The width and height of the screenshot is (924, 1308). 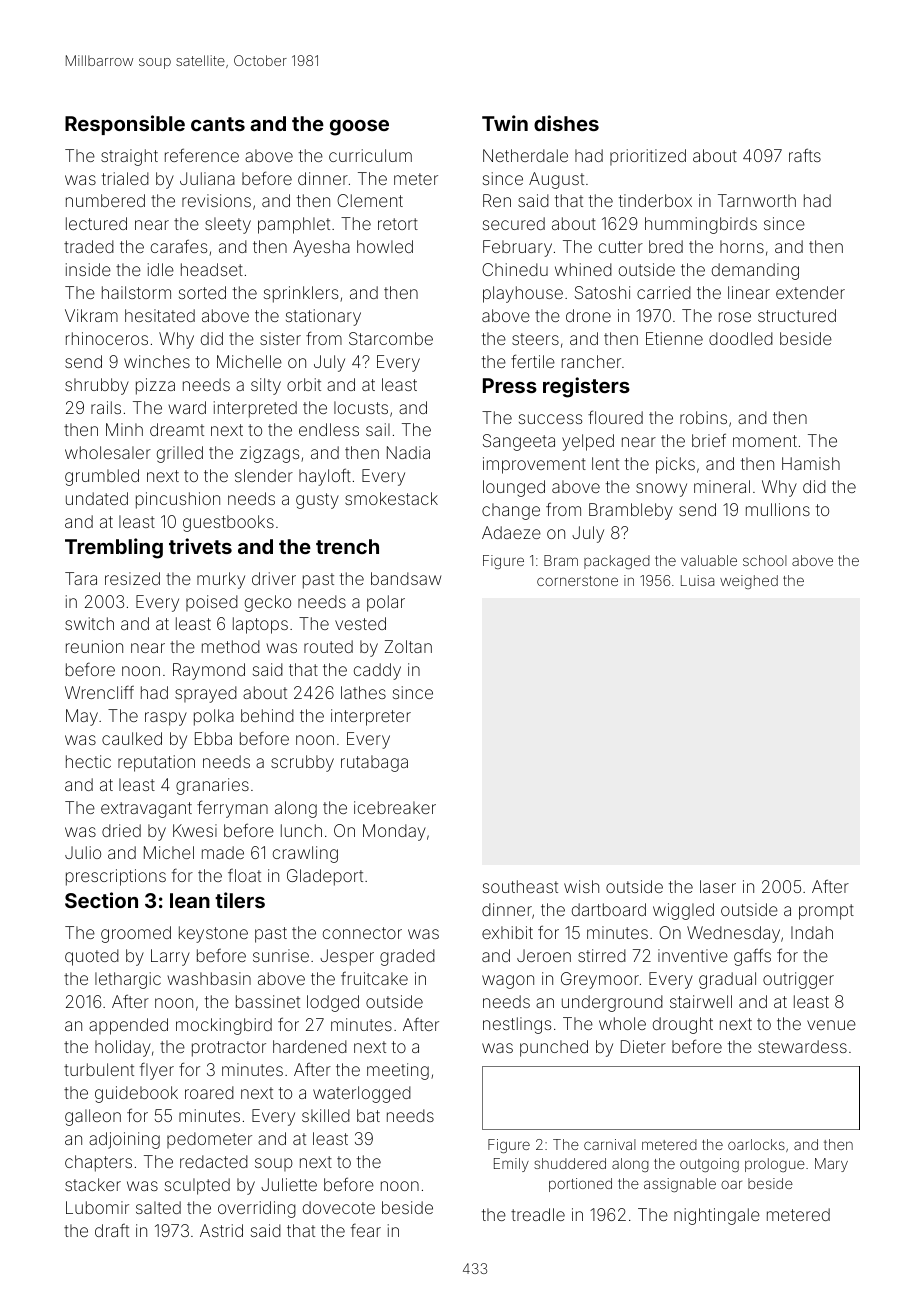 I want to click on Hamish, so click(x=811, y=463).
